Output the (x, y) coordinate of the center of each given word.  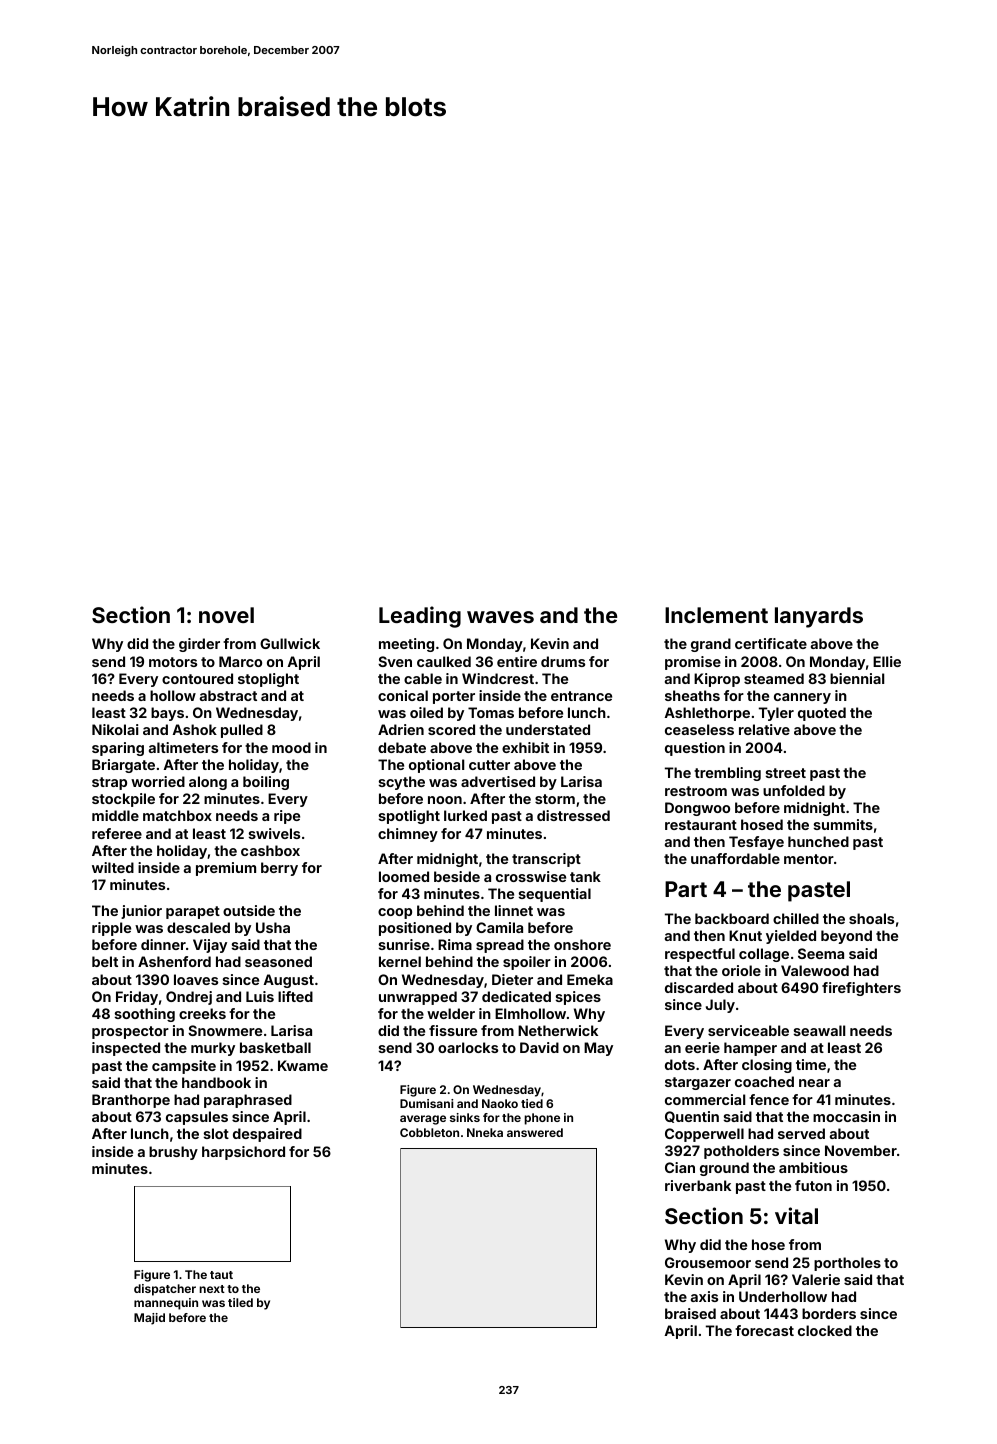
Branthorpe (131, 1101)
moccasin (846, 1116)
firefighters (861, 989)
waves (500, 617)
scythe (402, 783)
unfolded (794, 790)
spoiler (527, 963)
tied (532, 1103)
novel (226, 615)
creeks (202, 1013)
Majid (149, 1319)
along (208, 783)
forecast (764, 1330)
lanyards (819, 617)
